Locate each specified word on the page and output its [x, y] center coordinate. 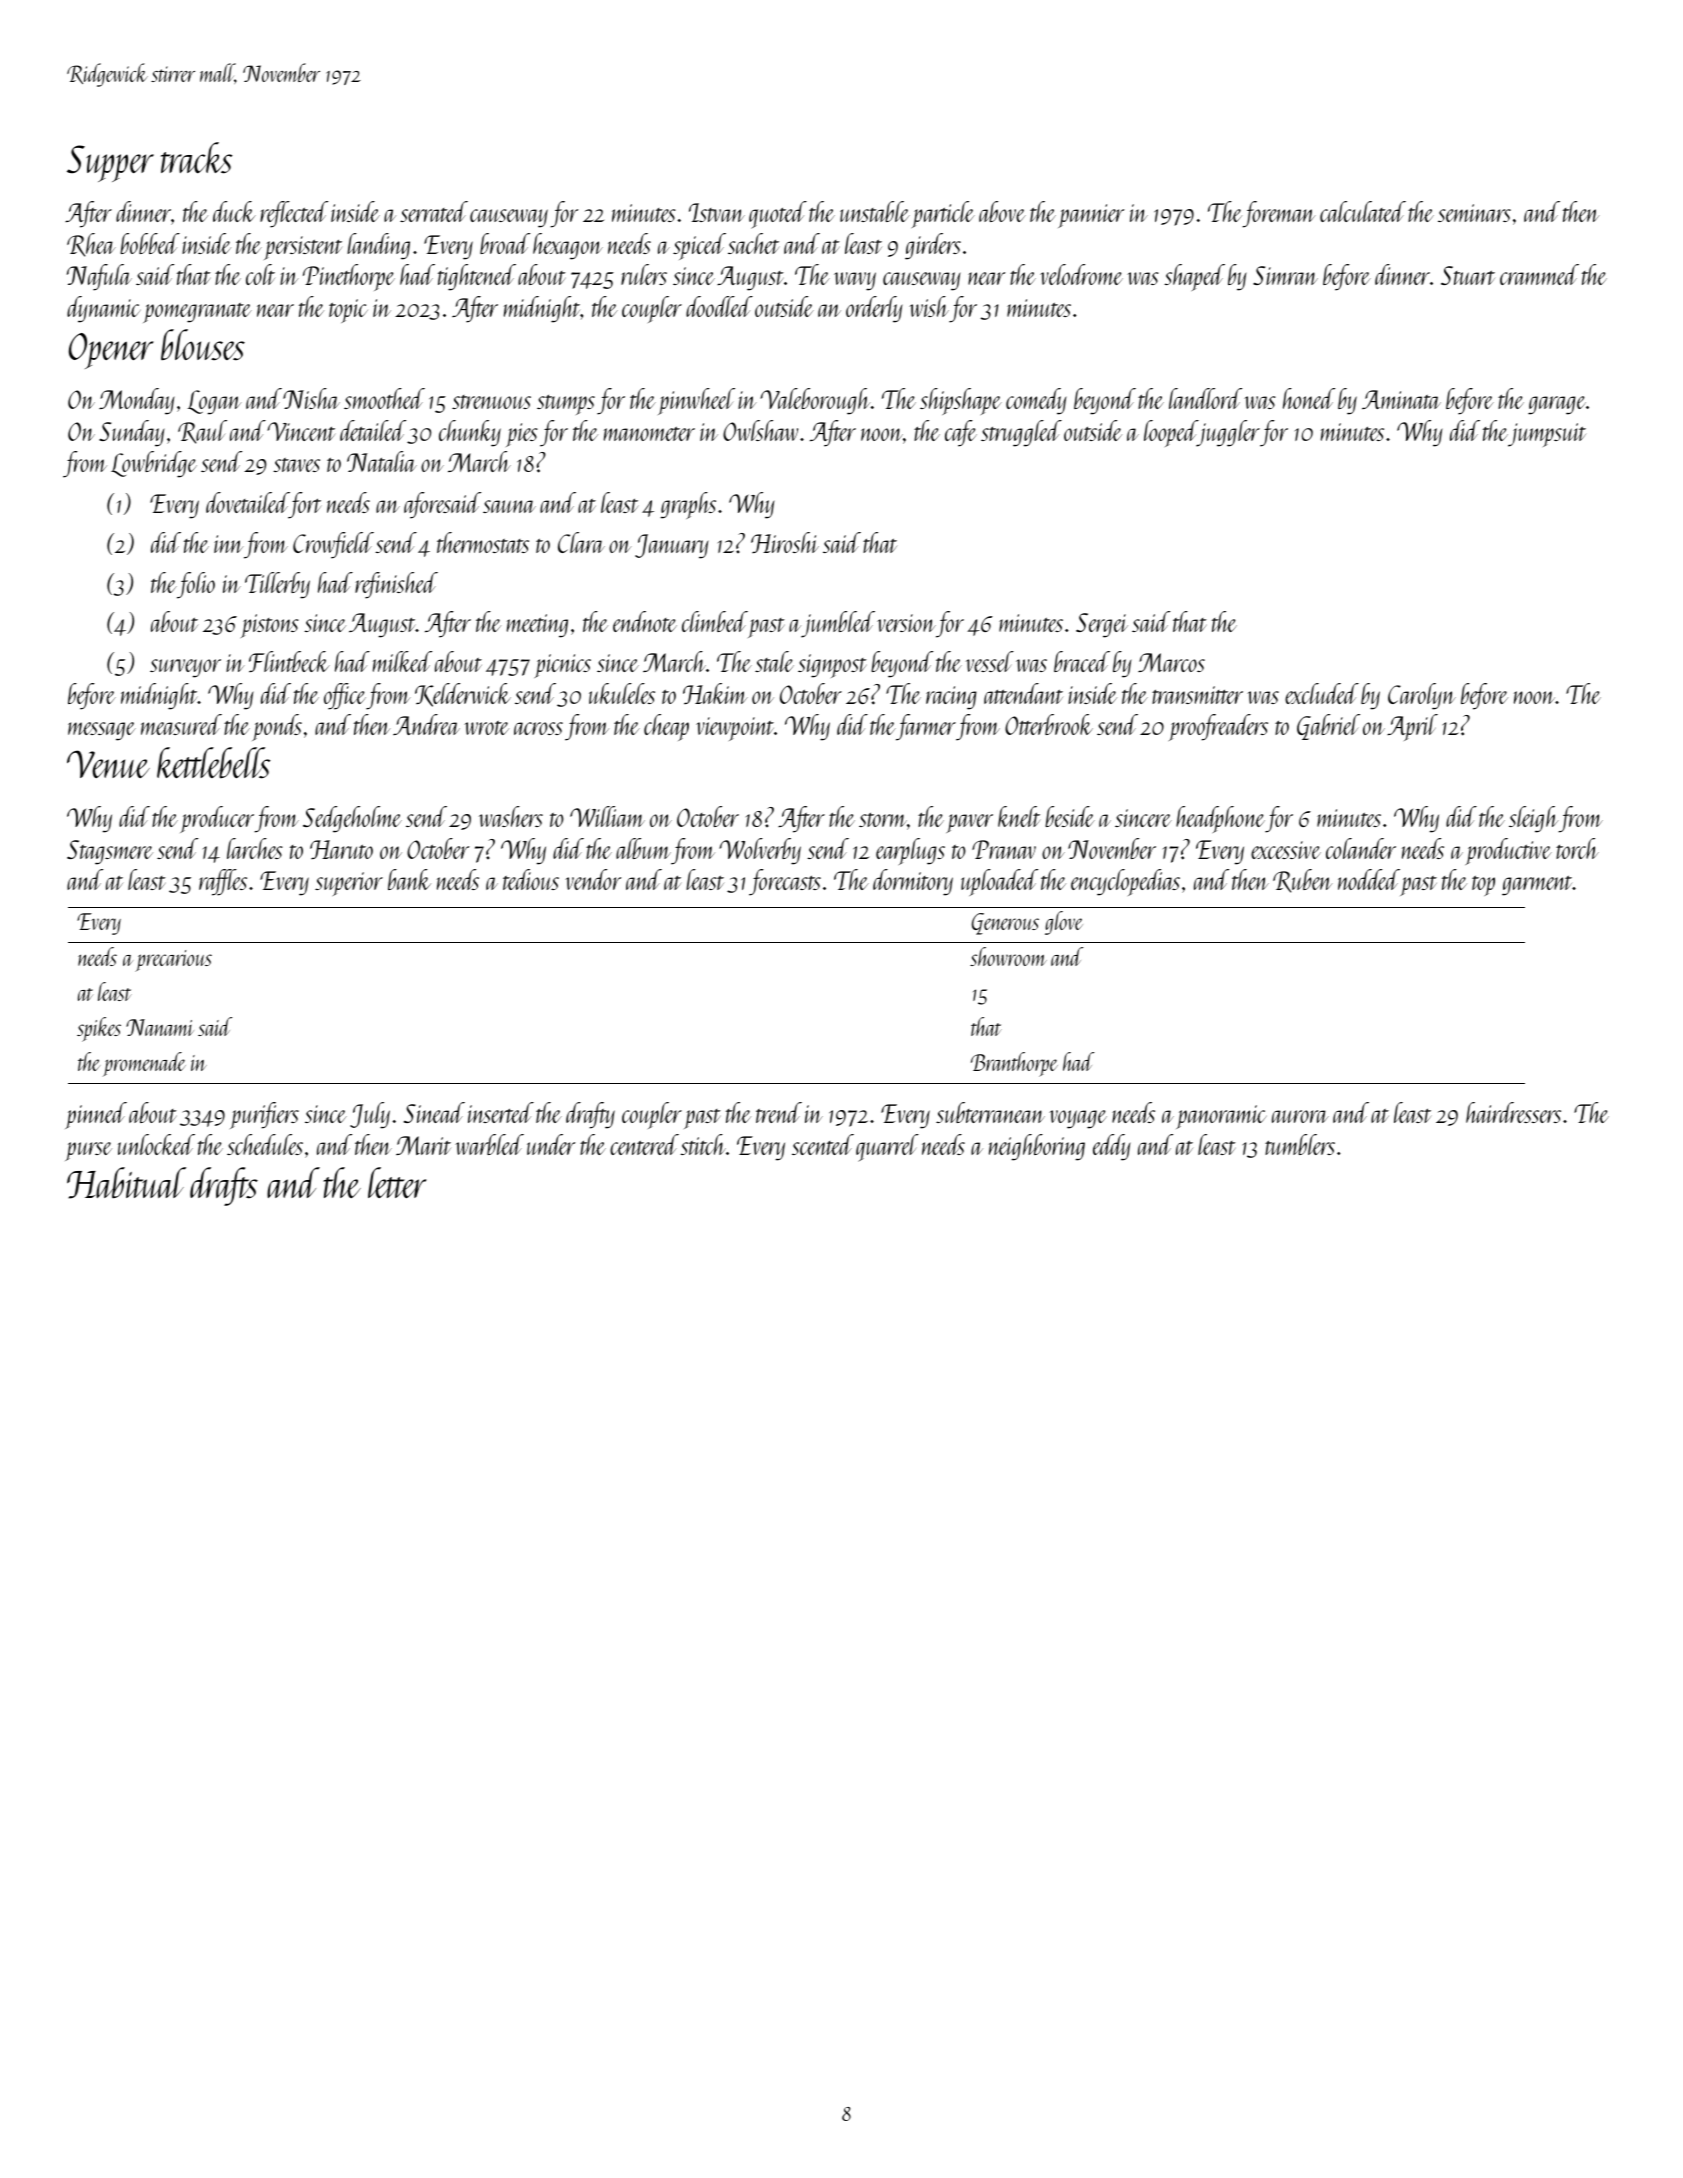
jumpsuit [1547, 435]
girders [933, 246]
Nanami [160, 1027]
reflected [294, 214]
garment [1537, 885]
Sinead [434, 1112]
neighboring [1037, 1147]
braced [1082, 661]
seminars [1474, 213]
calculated [1363, 211]
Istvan [717, 212]
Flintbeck [289, 661]
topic [348, 311]
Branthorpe [1014, 1064]
